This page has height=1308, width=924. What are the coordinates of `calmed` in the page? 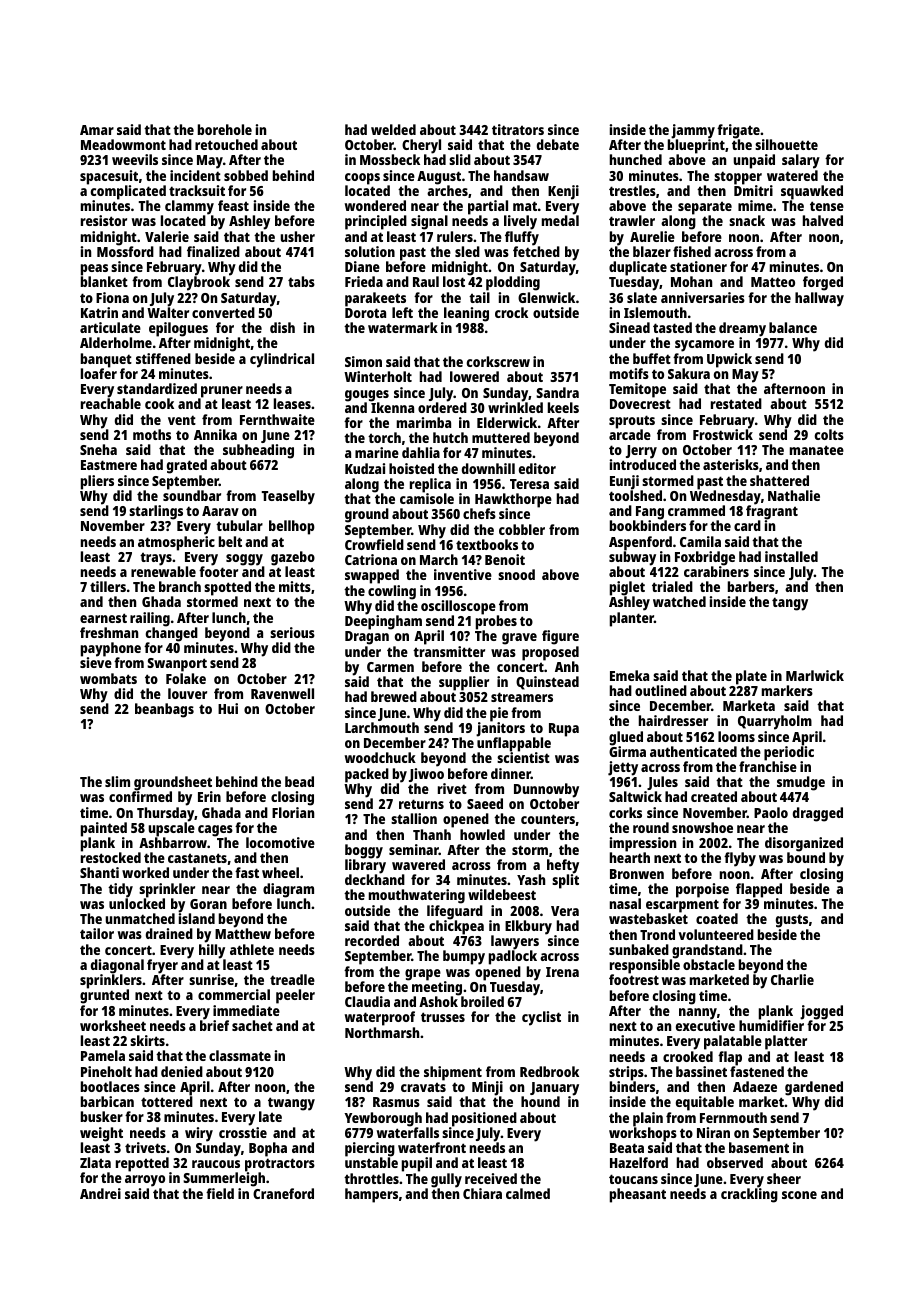 It's located at (528, 1193).
